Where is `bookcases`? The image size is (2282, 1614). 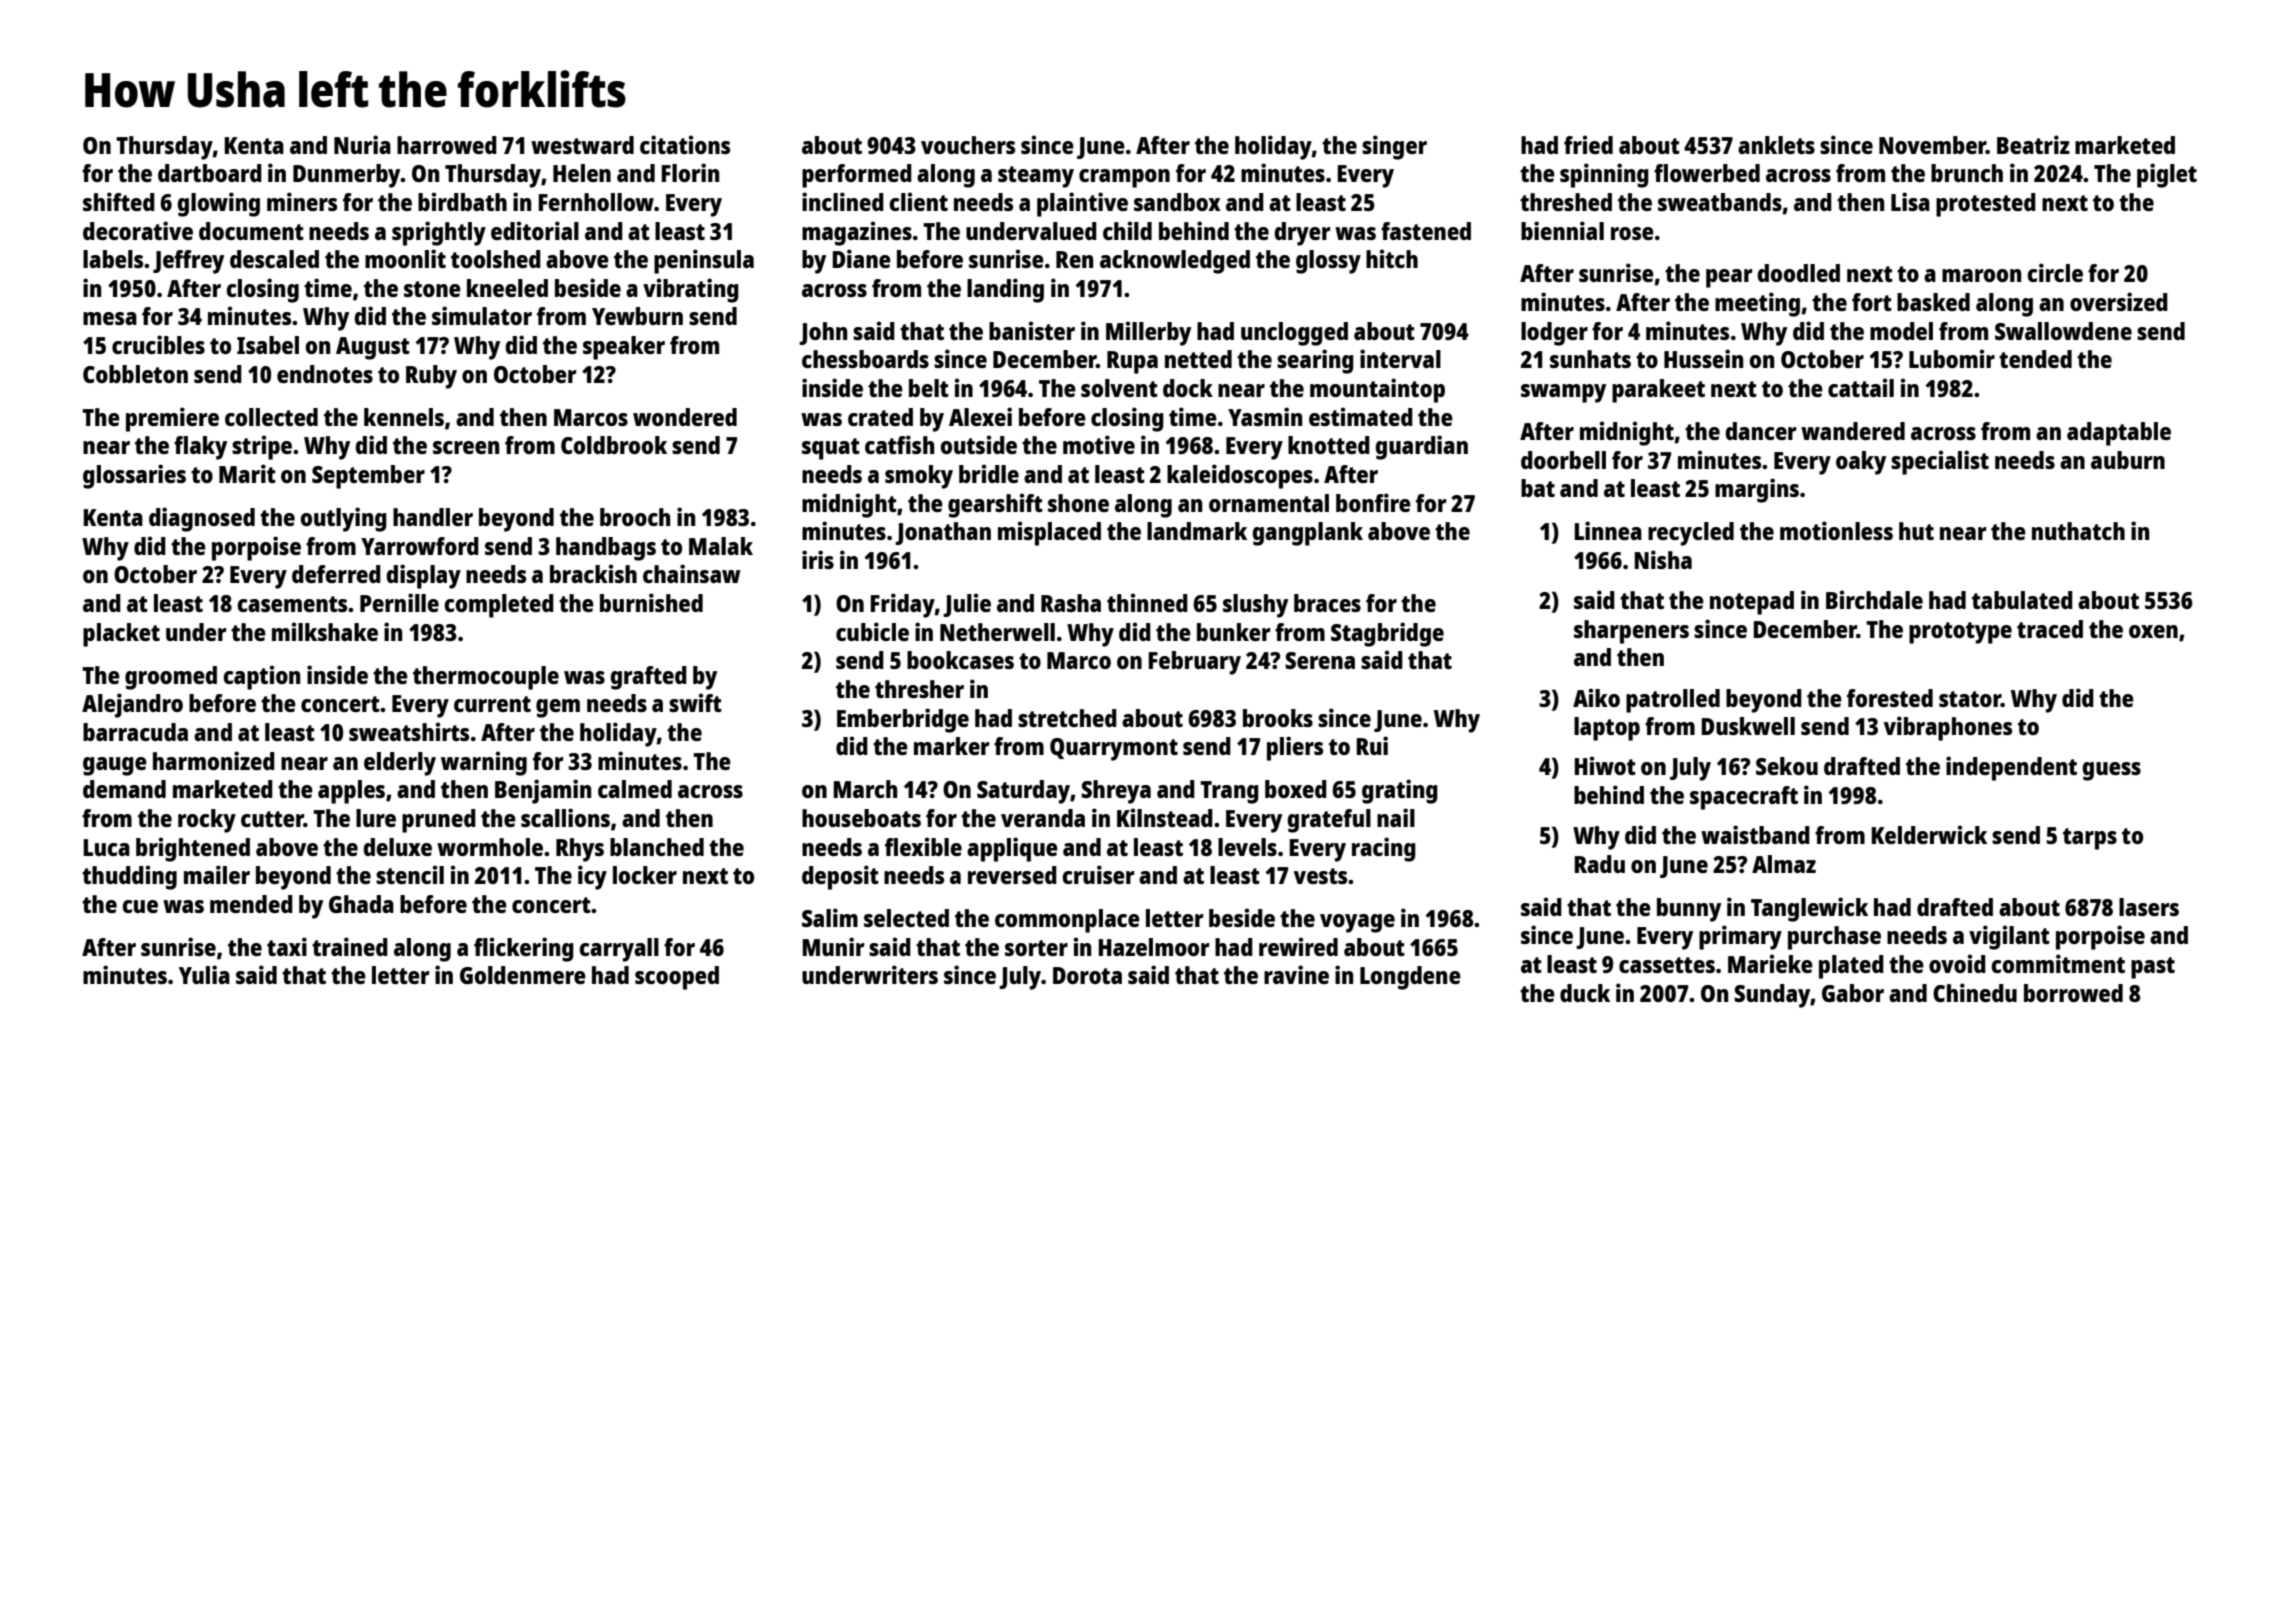
bookcases is located at coordinates (960, 660).
